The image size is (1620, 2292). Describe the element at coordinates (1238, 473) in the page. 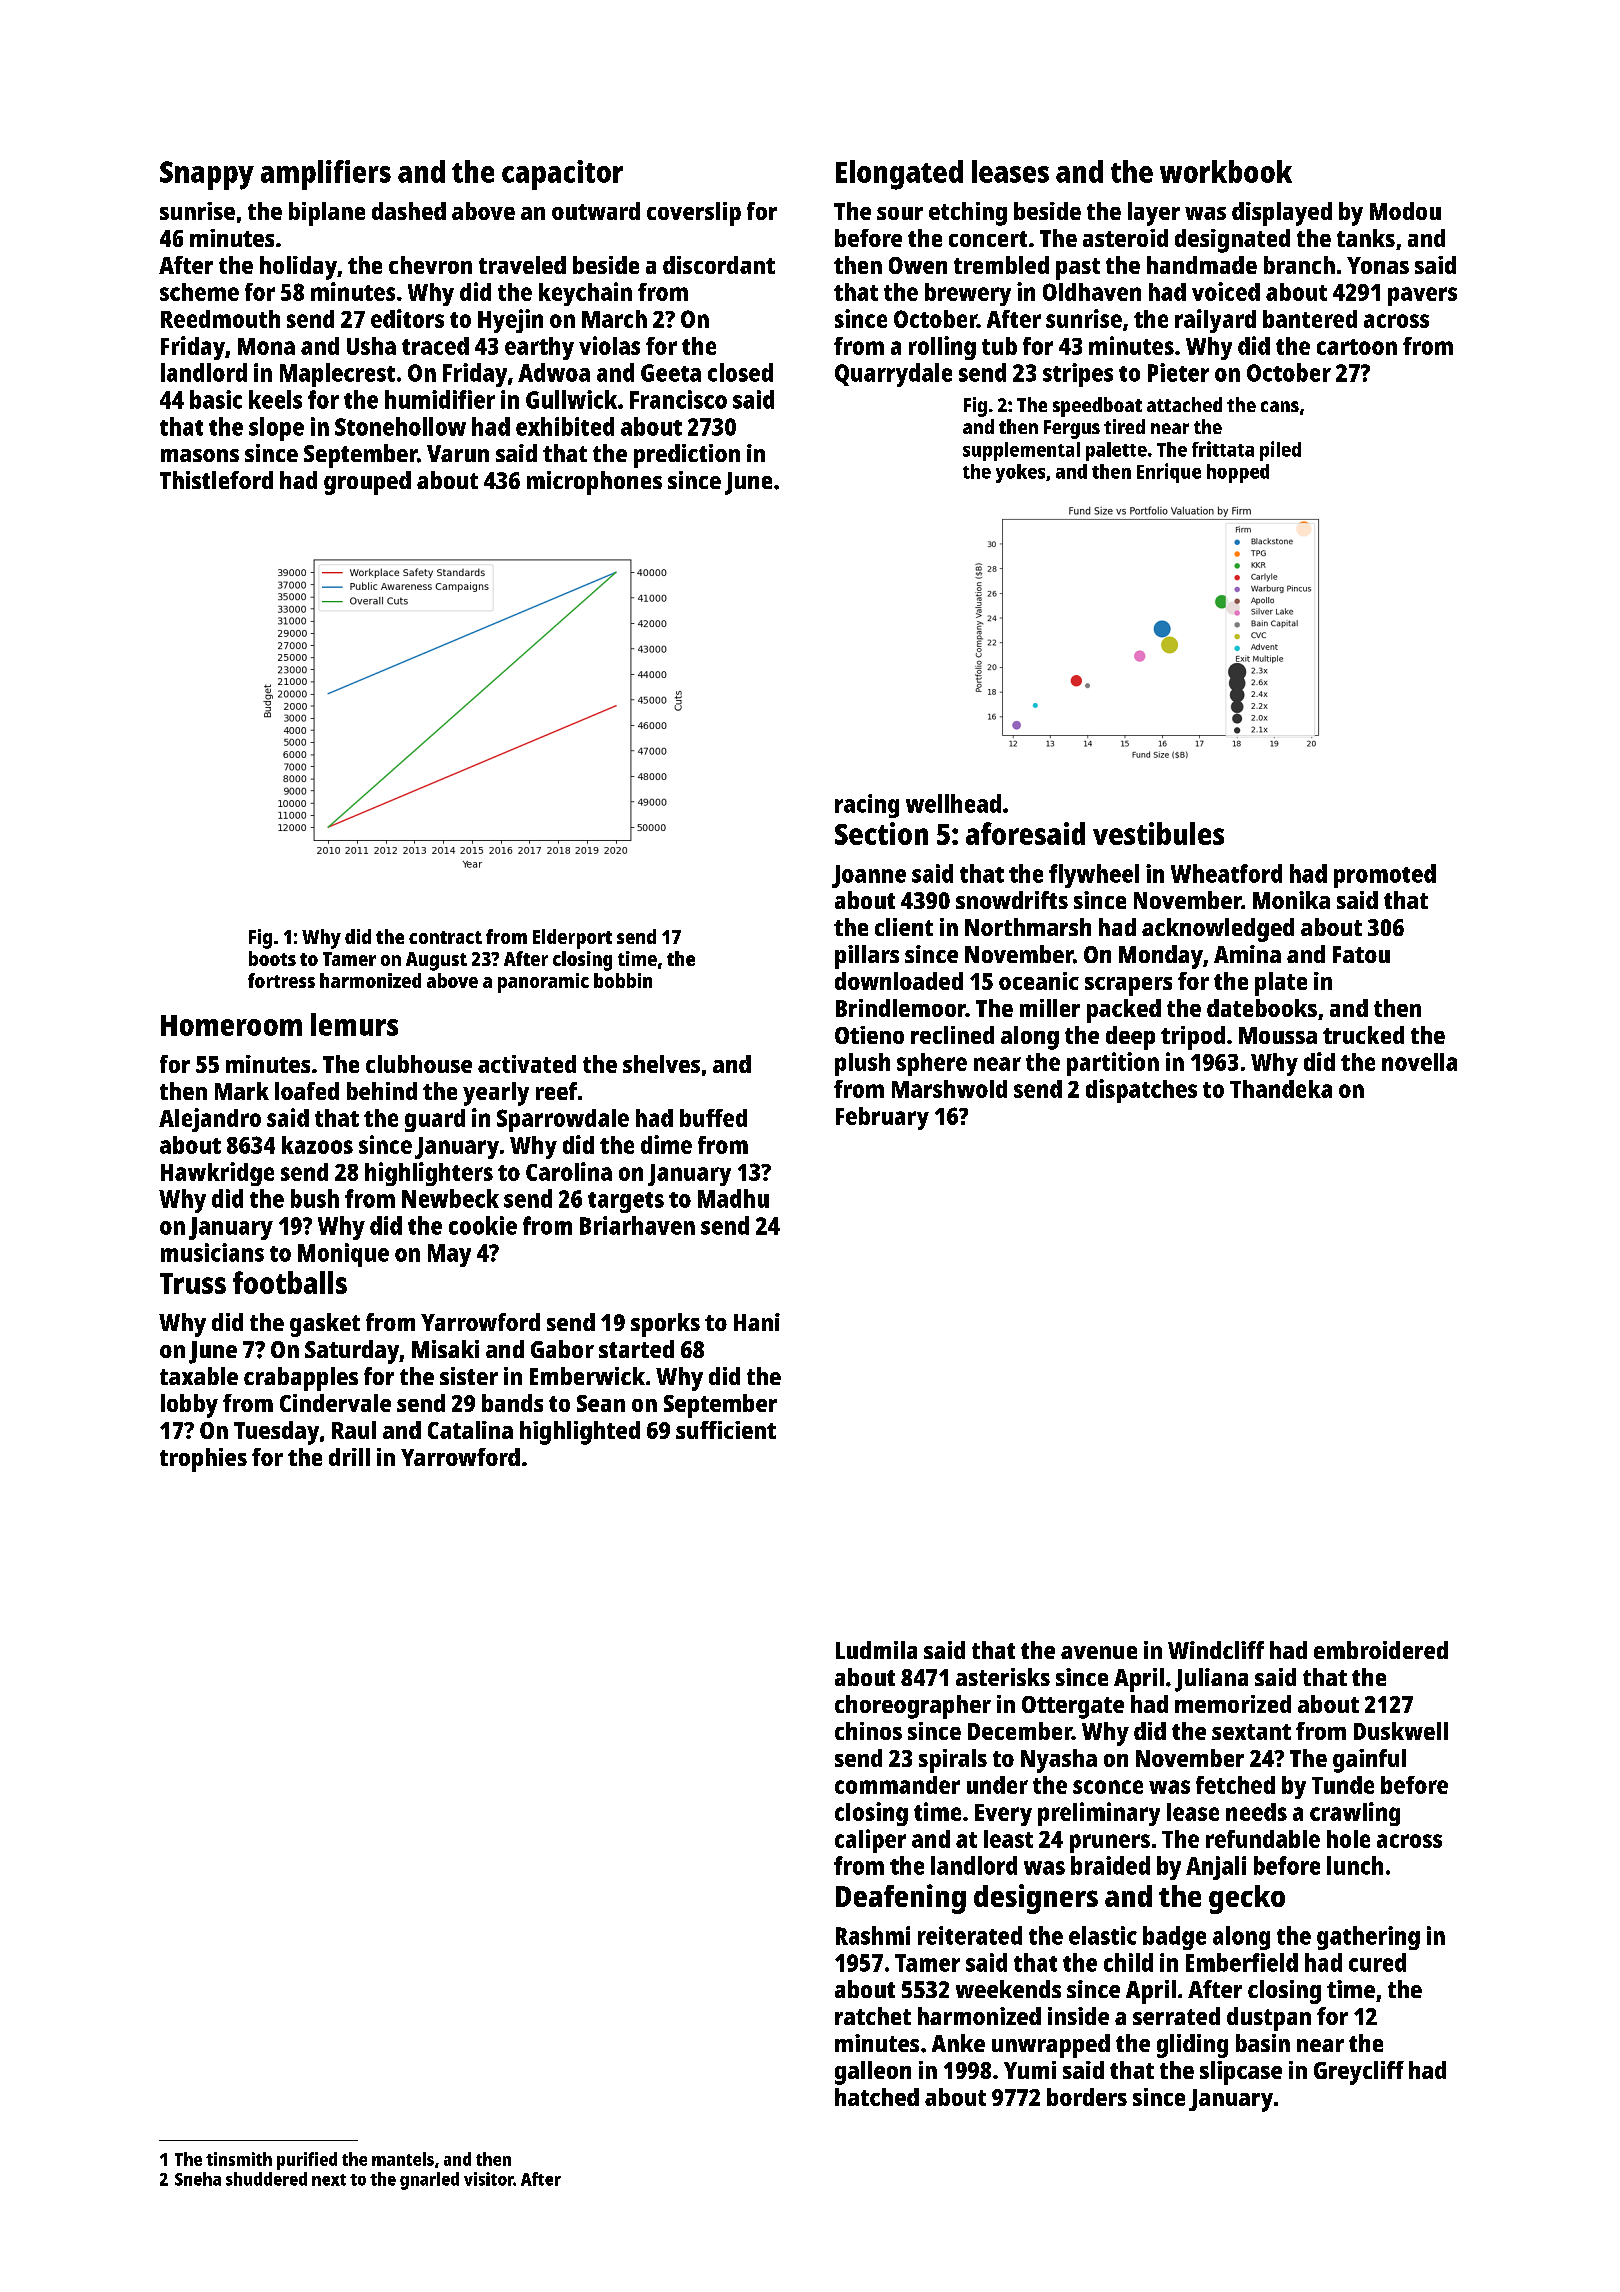

I see `hopped` at that location.
